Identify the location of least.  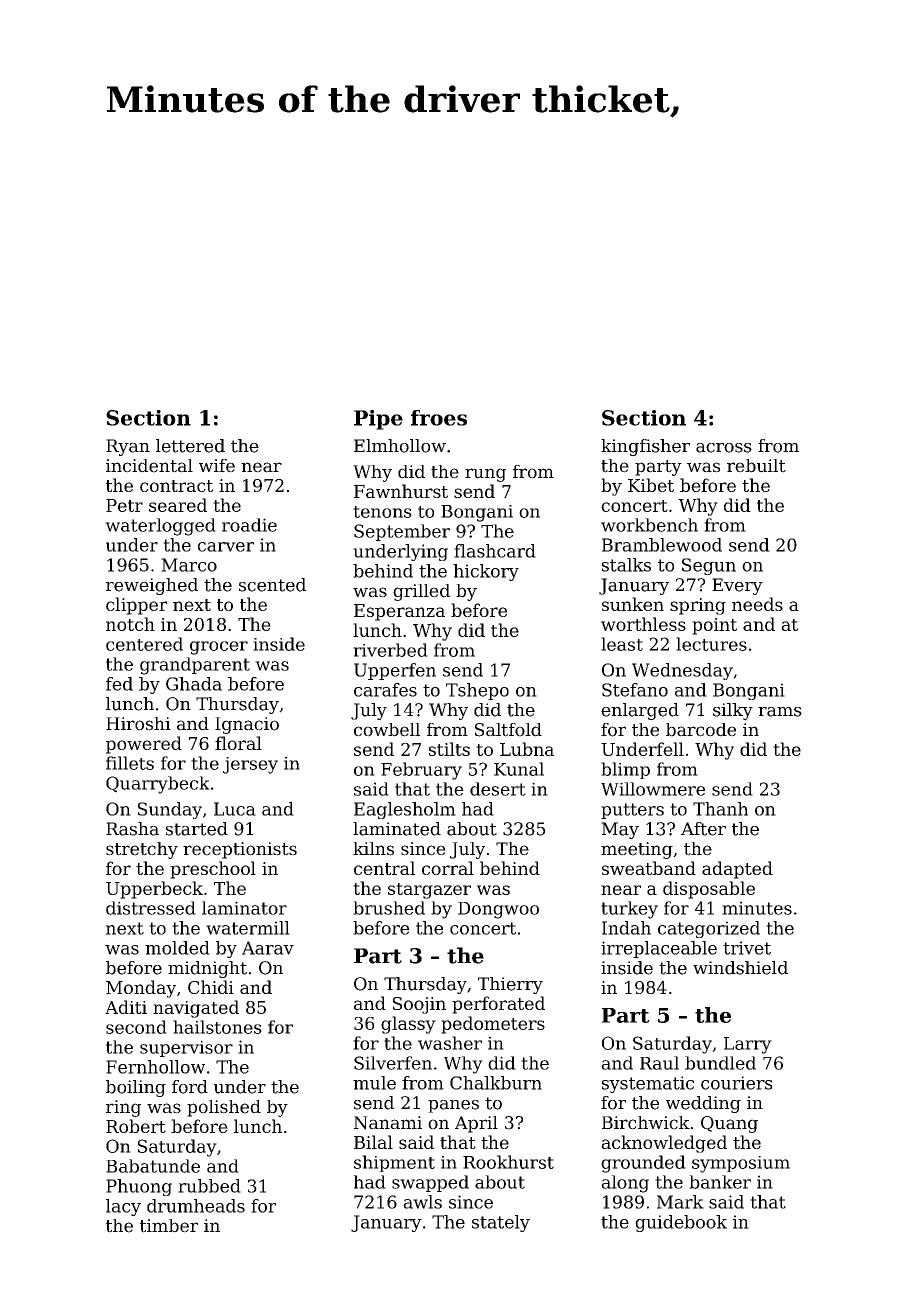
(622, 644).
